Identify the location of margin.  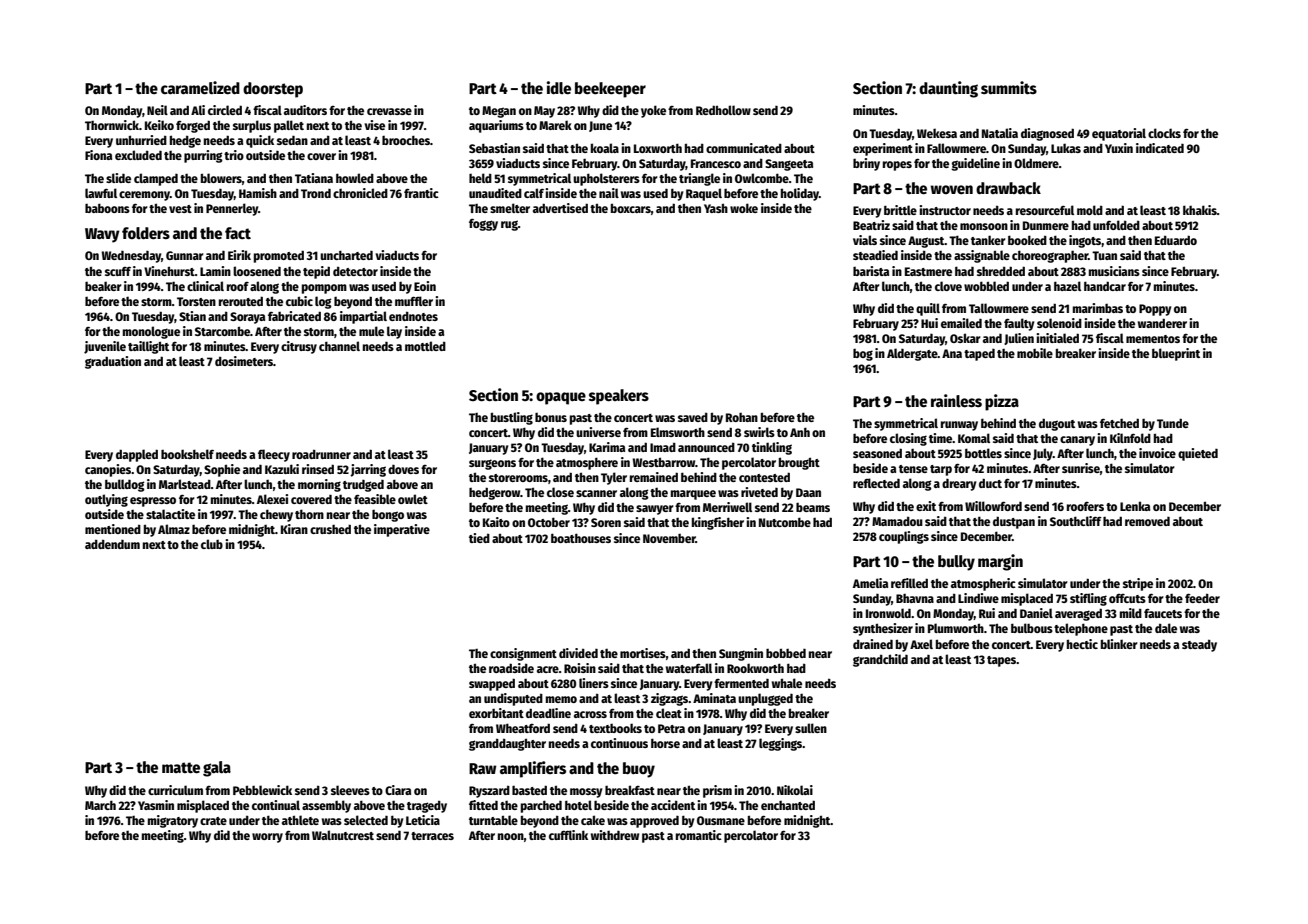
(1000, 562).
